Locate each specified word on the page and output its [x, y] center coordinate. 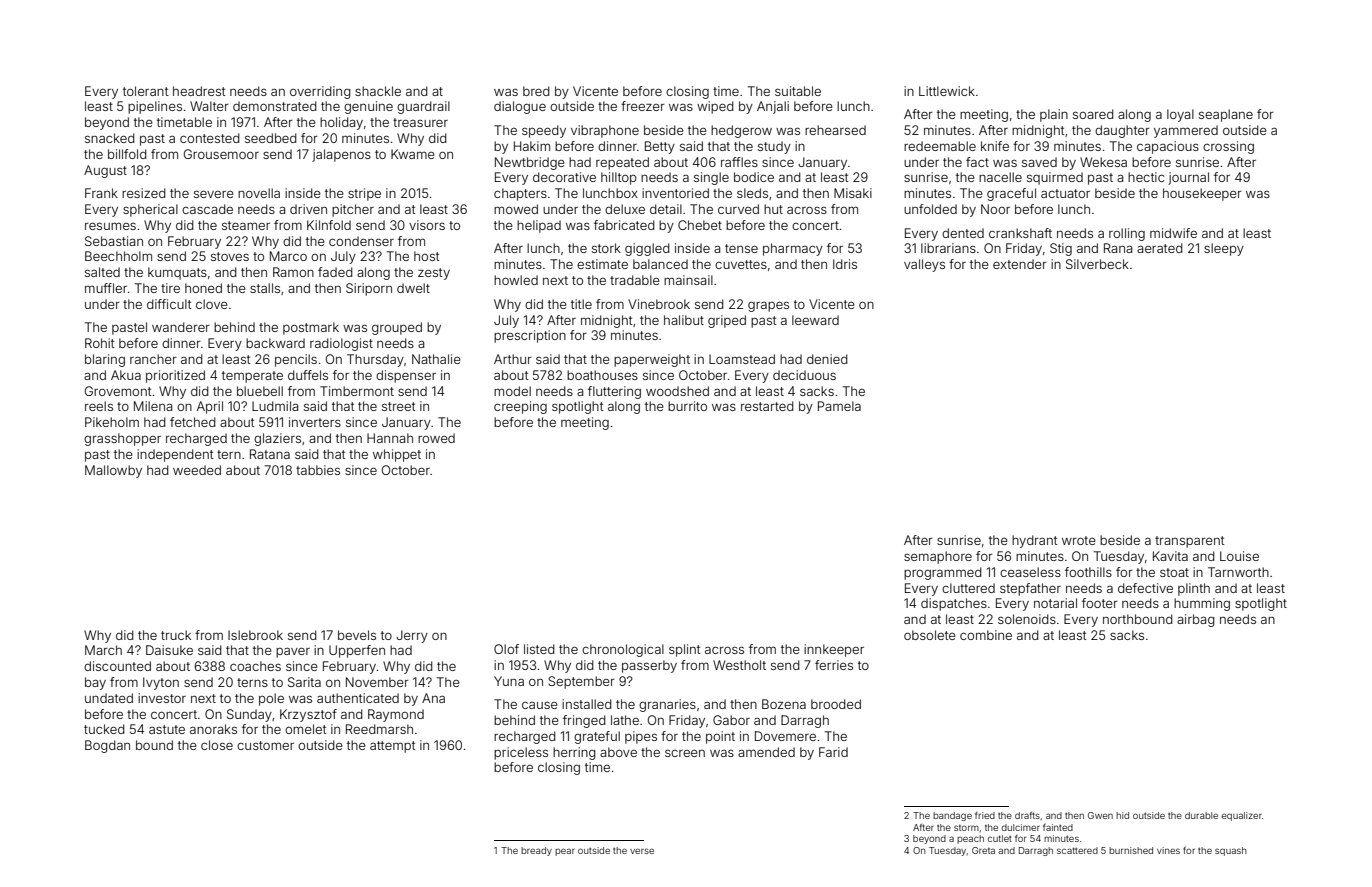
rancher [153, 359]
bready [536, 851]
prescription [530, 336]
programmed [943, 573]
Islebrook [255, 635]
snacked [110, 138]
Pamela [839, 406]
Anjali [773, 107]
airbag [1196, 620]
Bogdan [107, 746]
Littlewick [947, 91]
